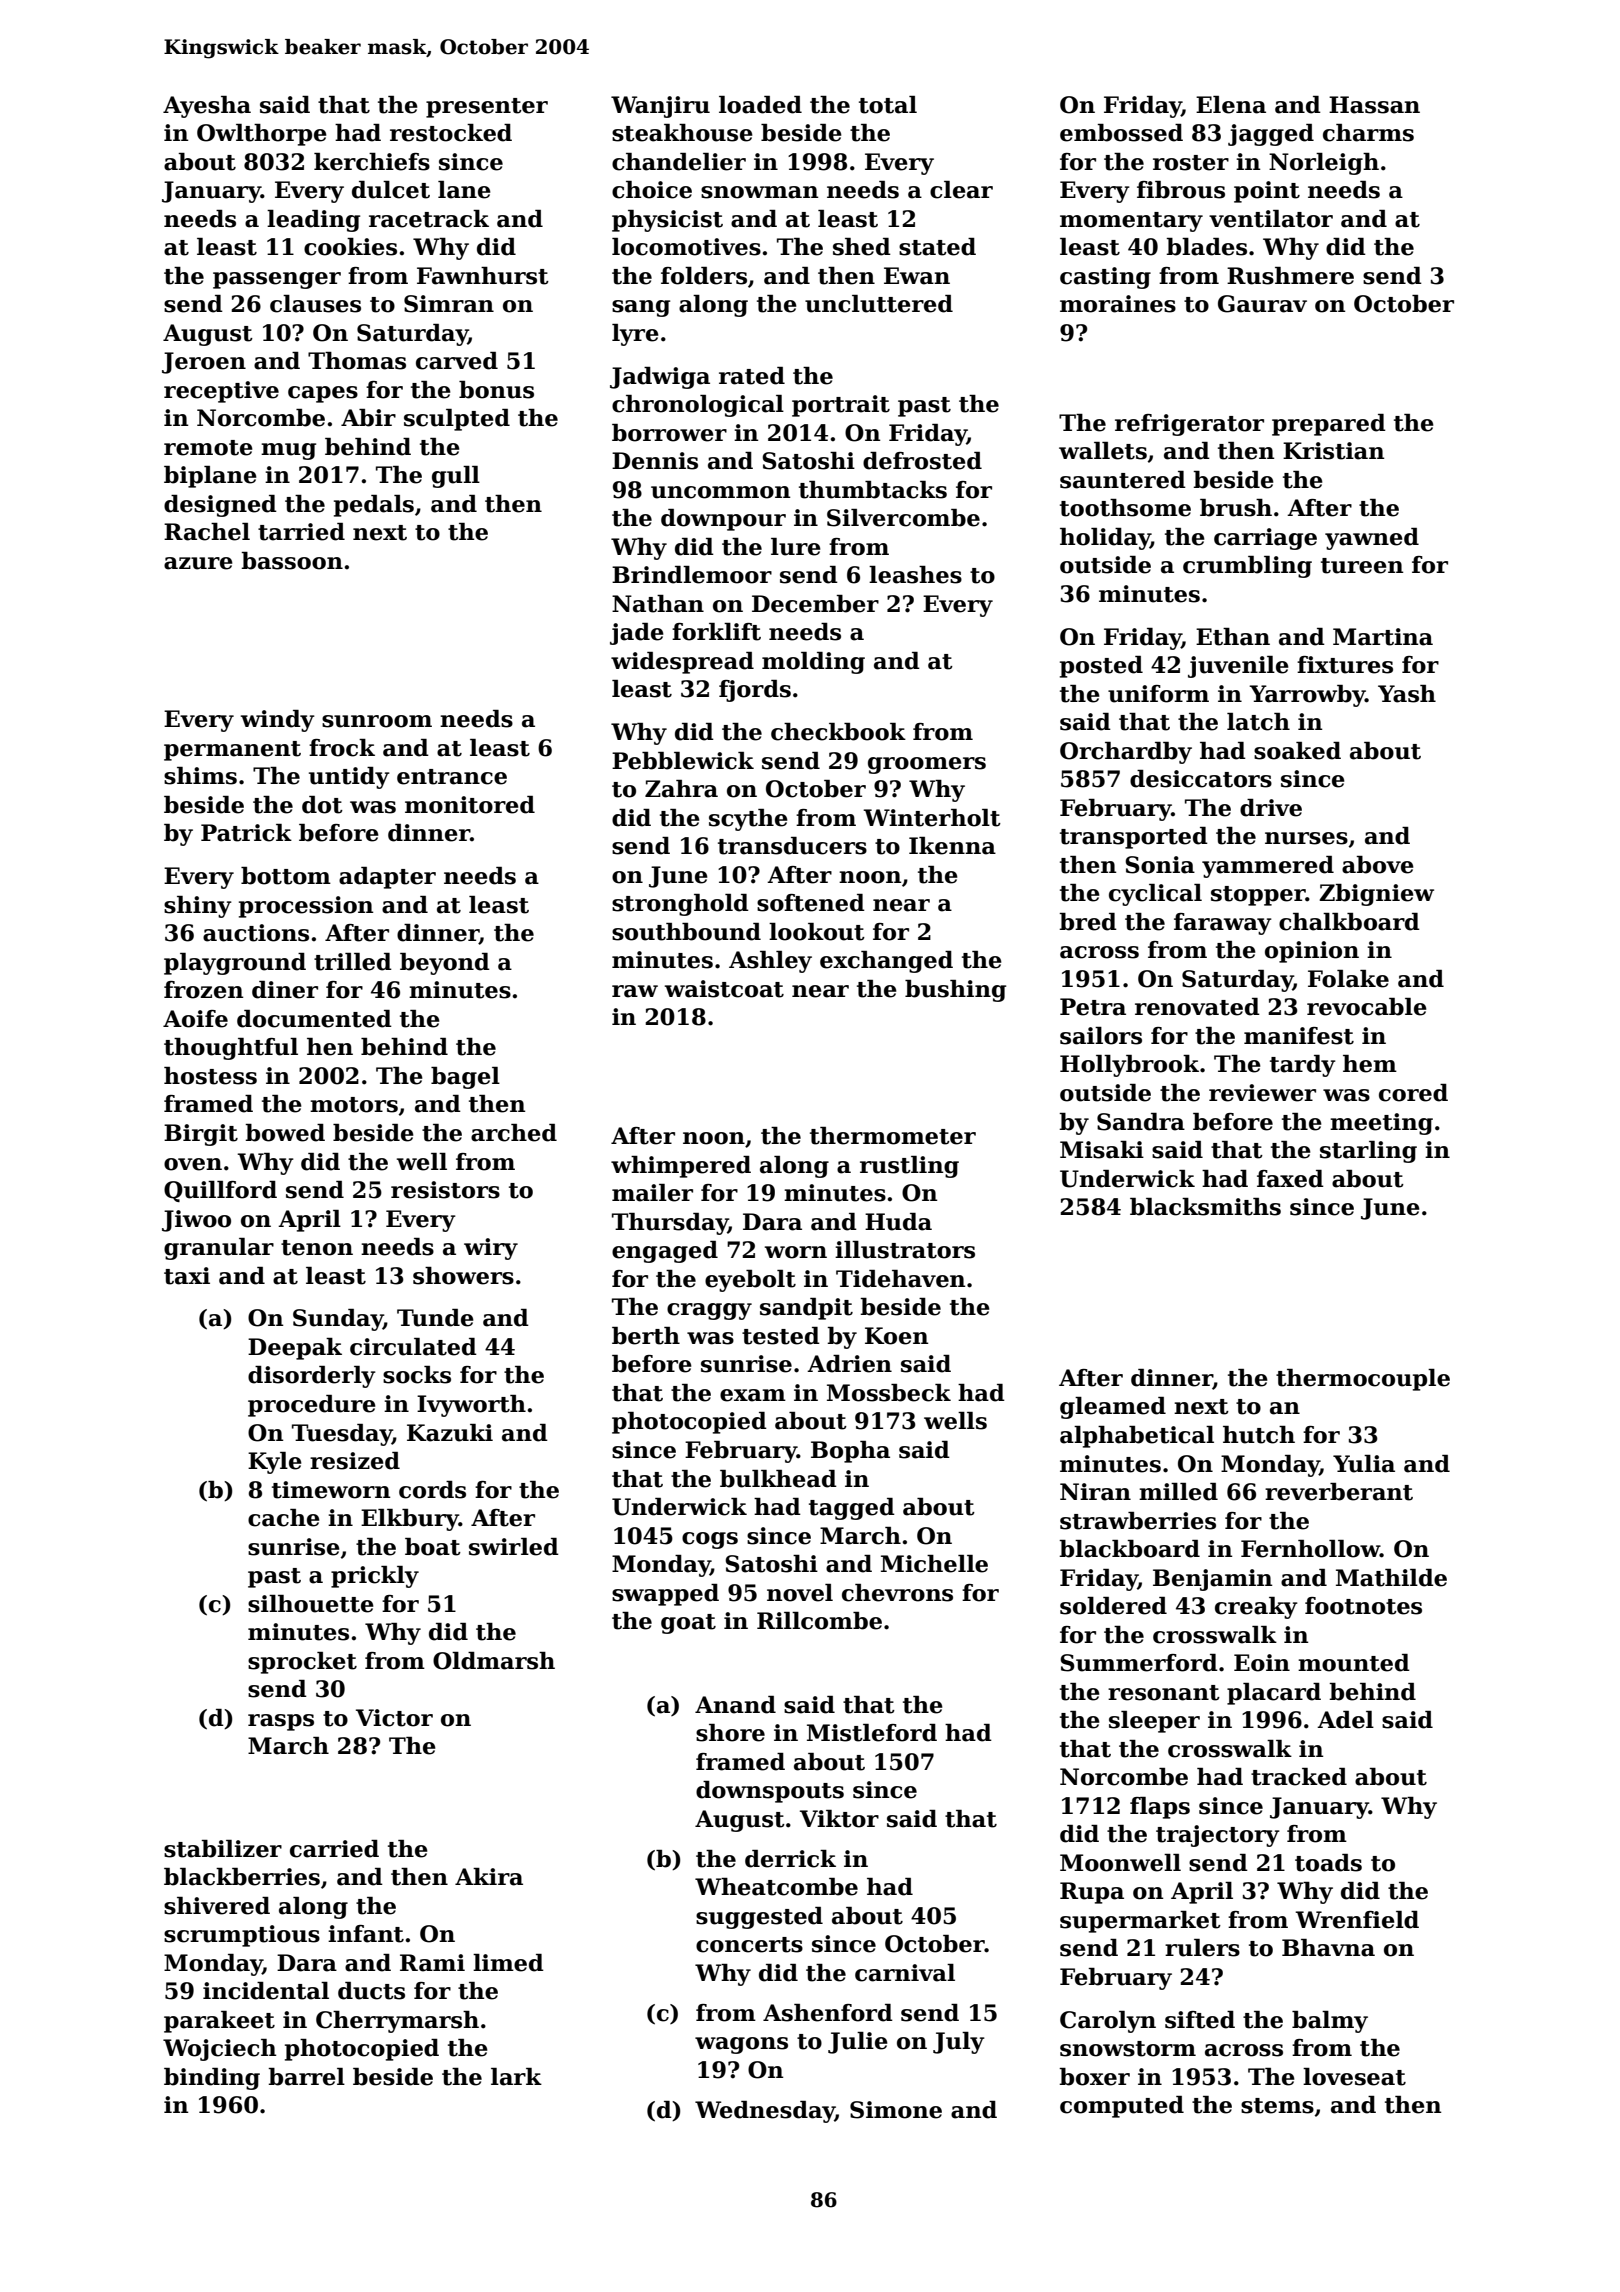 Image resolution: width=1620 pixels, height=2292 pixels. I want to click on faxed, so click(1290, 1179).
